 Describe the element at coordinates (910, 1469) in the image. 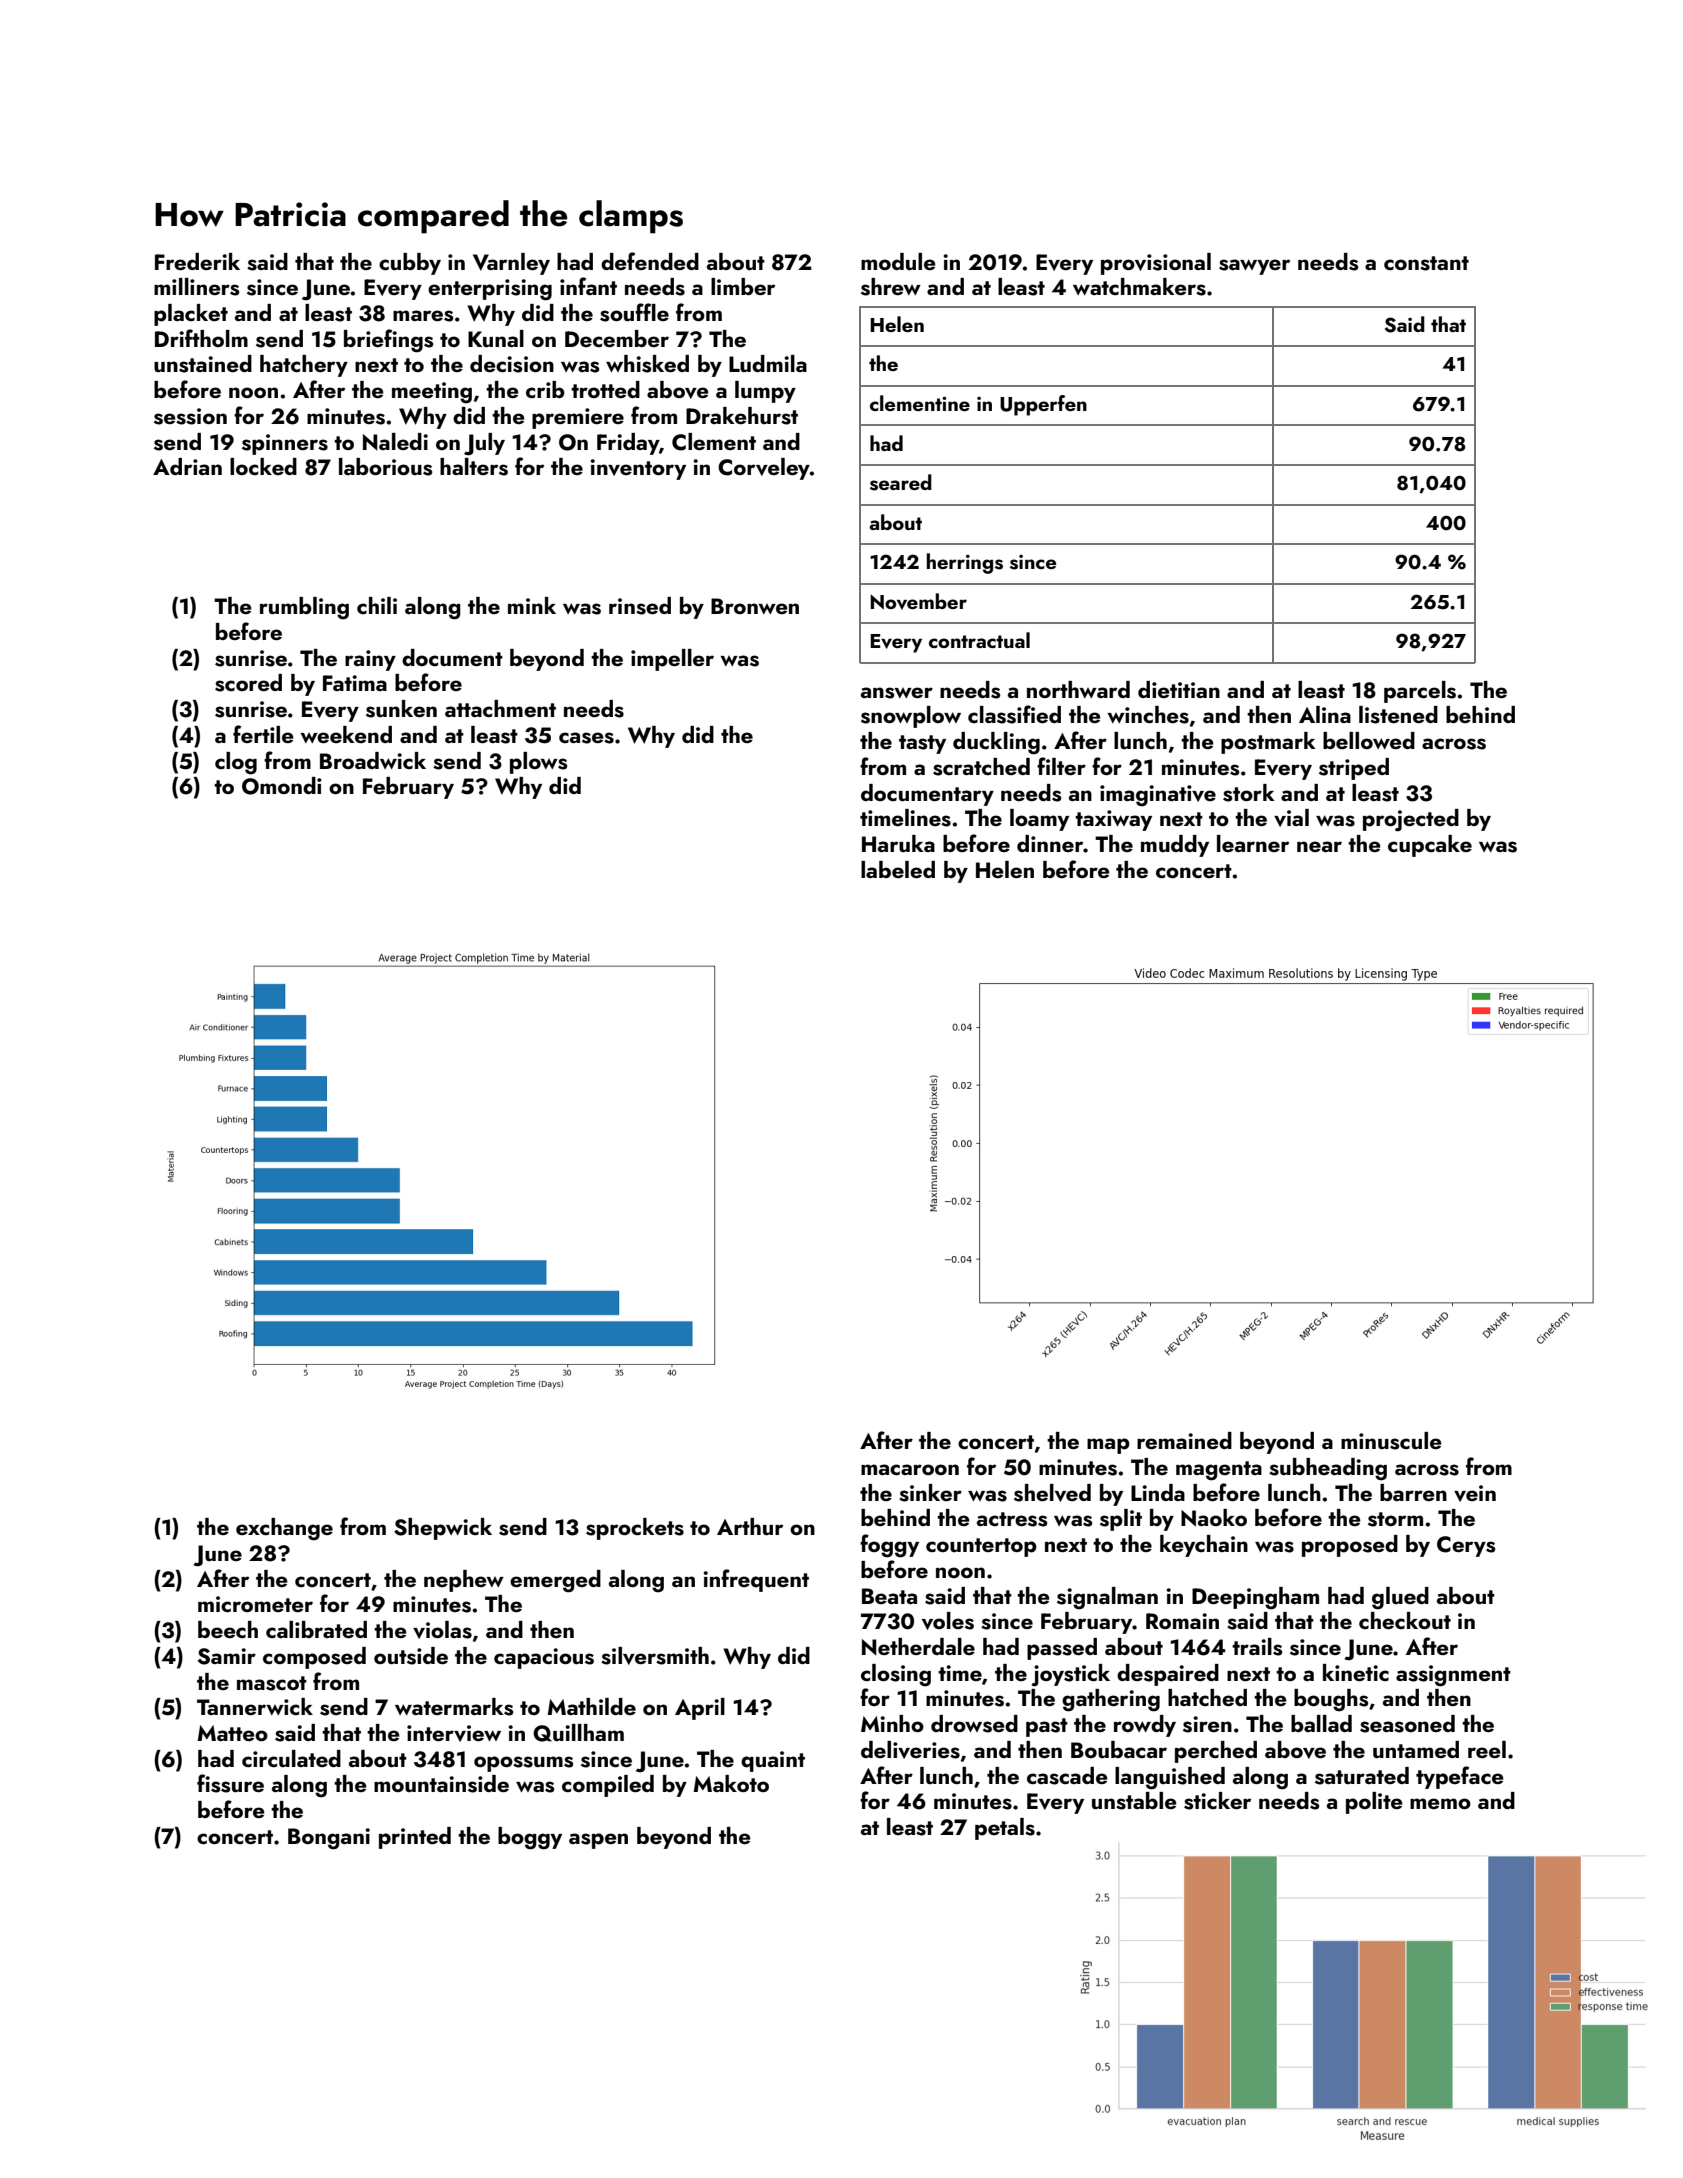

I see `macaroon` at that location.
